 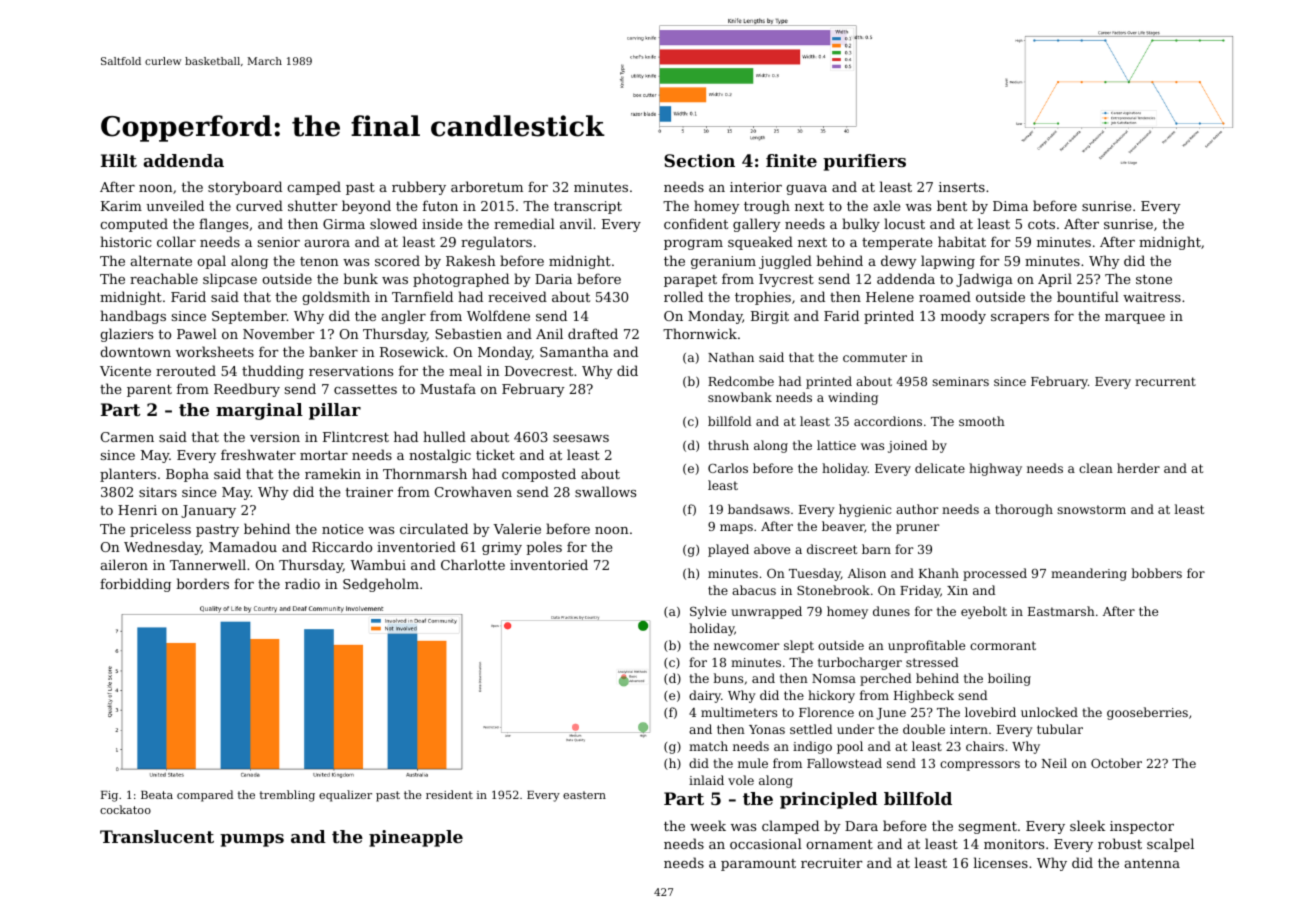 I want to click on compared, so click(x=205, y=796).
